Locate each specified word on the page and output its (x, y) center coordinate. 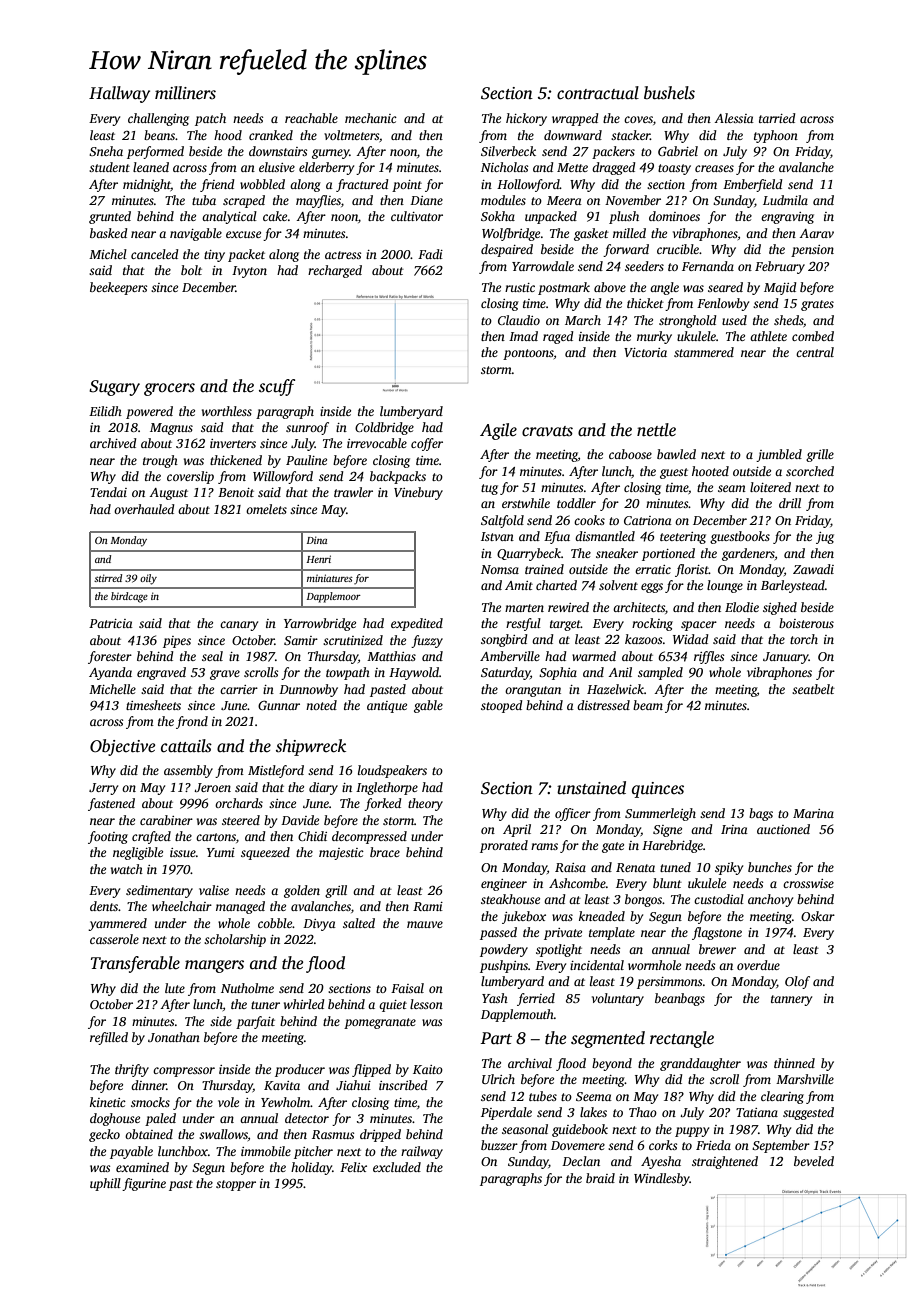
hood (228, 135)
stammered (704, 352)
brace (385, 852)
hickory (526, 119)
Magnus (171, 429)
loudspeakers (392, 771)
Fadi (430, 254)
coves (638, 119)
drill (790, 503)
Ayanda (110, 673)
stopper (236, 1185)
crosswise (808, 883)
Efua (557, 537)
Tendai (108, 492)
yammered (117, 924)
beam (648, 705)
